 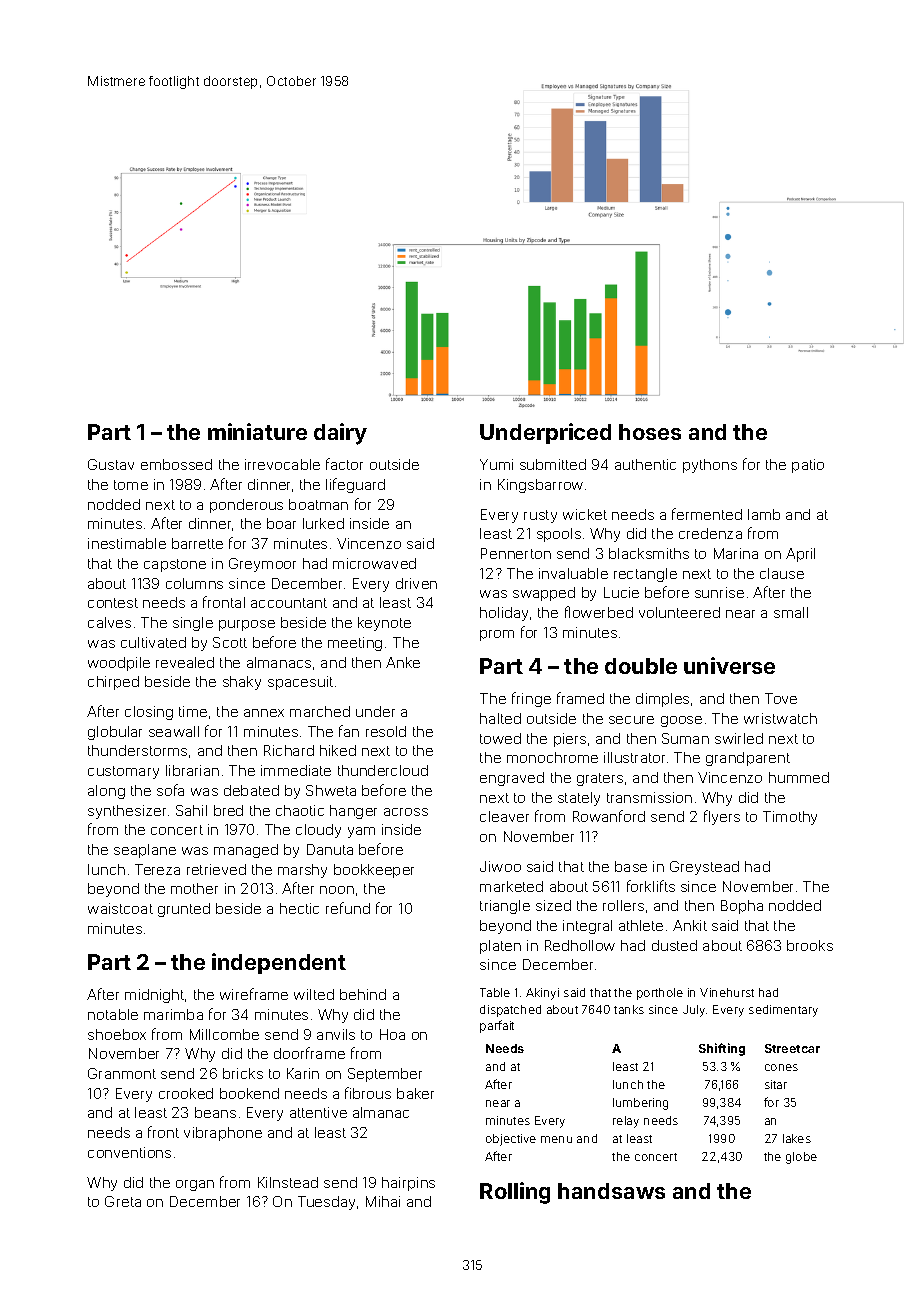 What do you see at coordinates (374, 563) in the page?
I see `microwaved` at bounding box center [374, 563].
